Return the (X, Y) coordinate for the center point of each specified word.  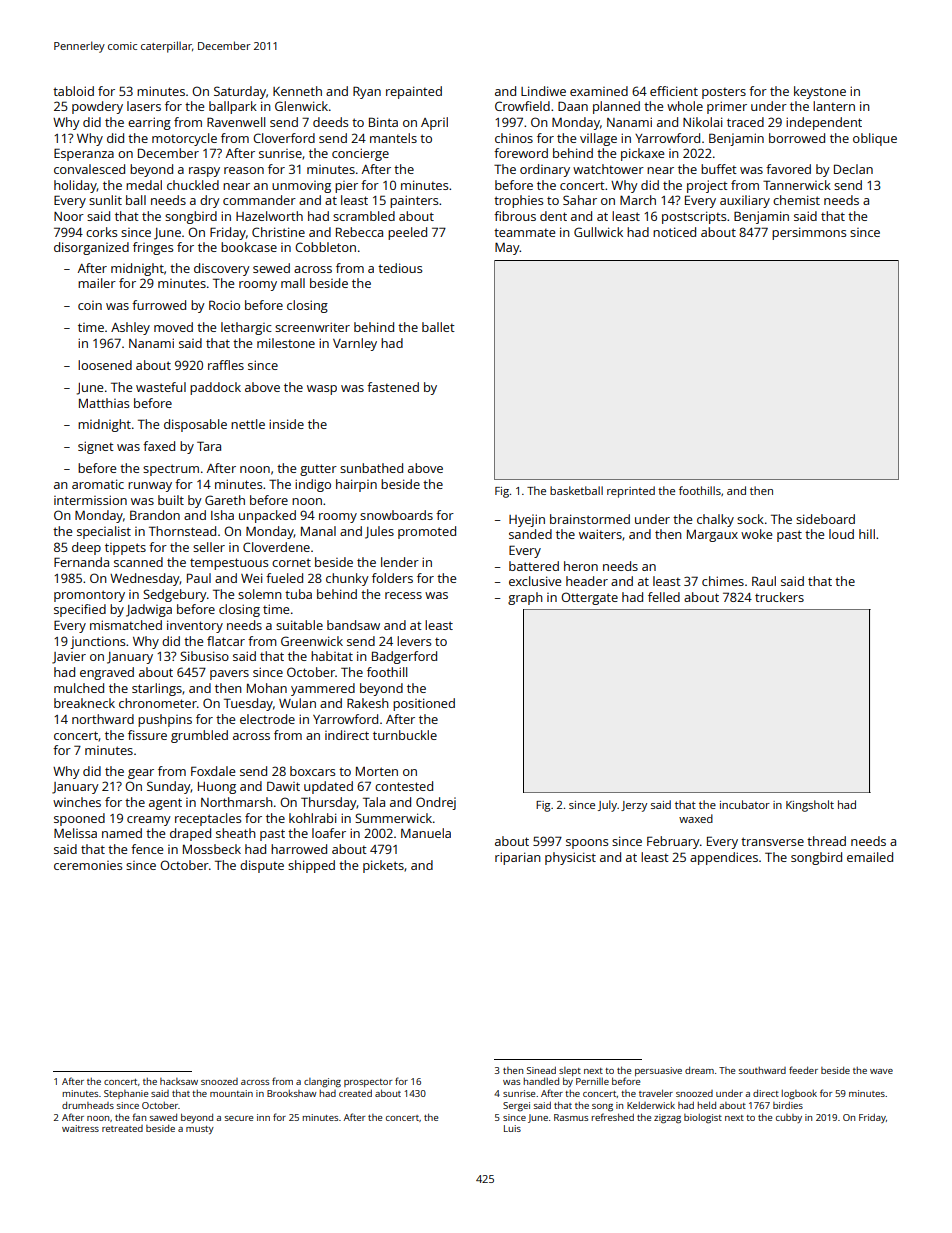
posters (724, 93)
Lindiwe (543, 91)
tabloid (73, 91)
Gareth (225, 500)
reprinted (631, 492)
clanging (322, 1083)
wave (881, 1071)
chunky (347, 579)
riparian (518, 858)
